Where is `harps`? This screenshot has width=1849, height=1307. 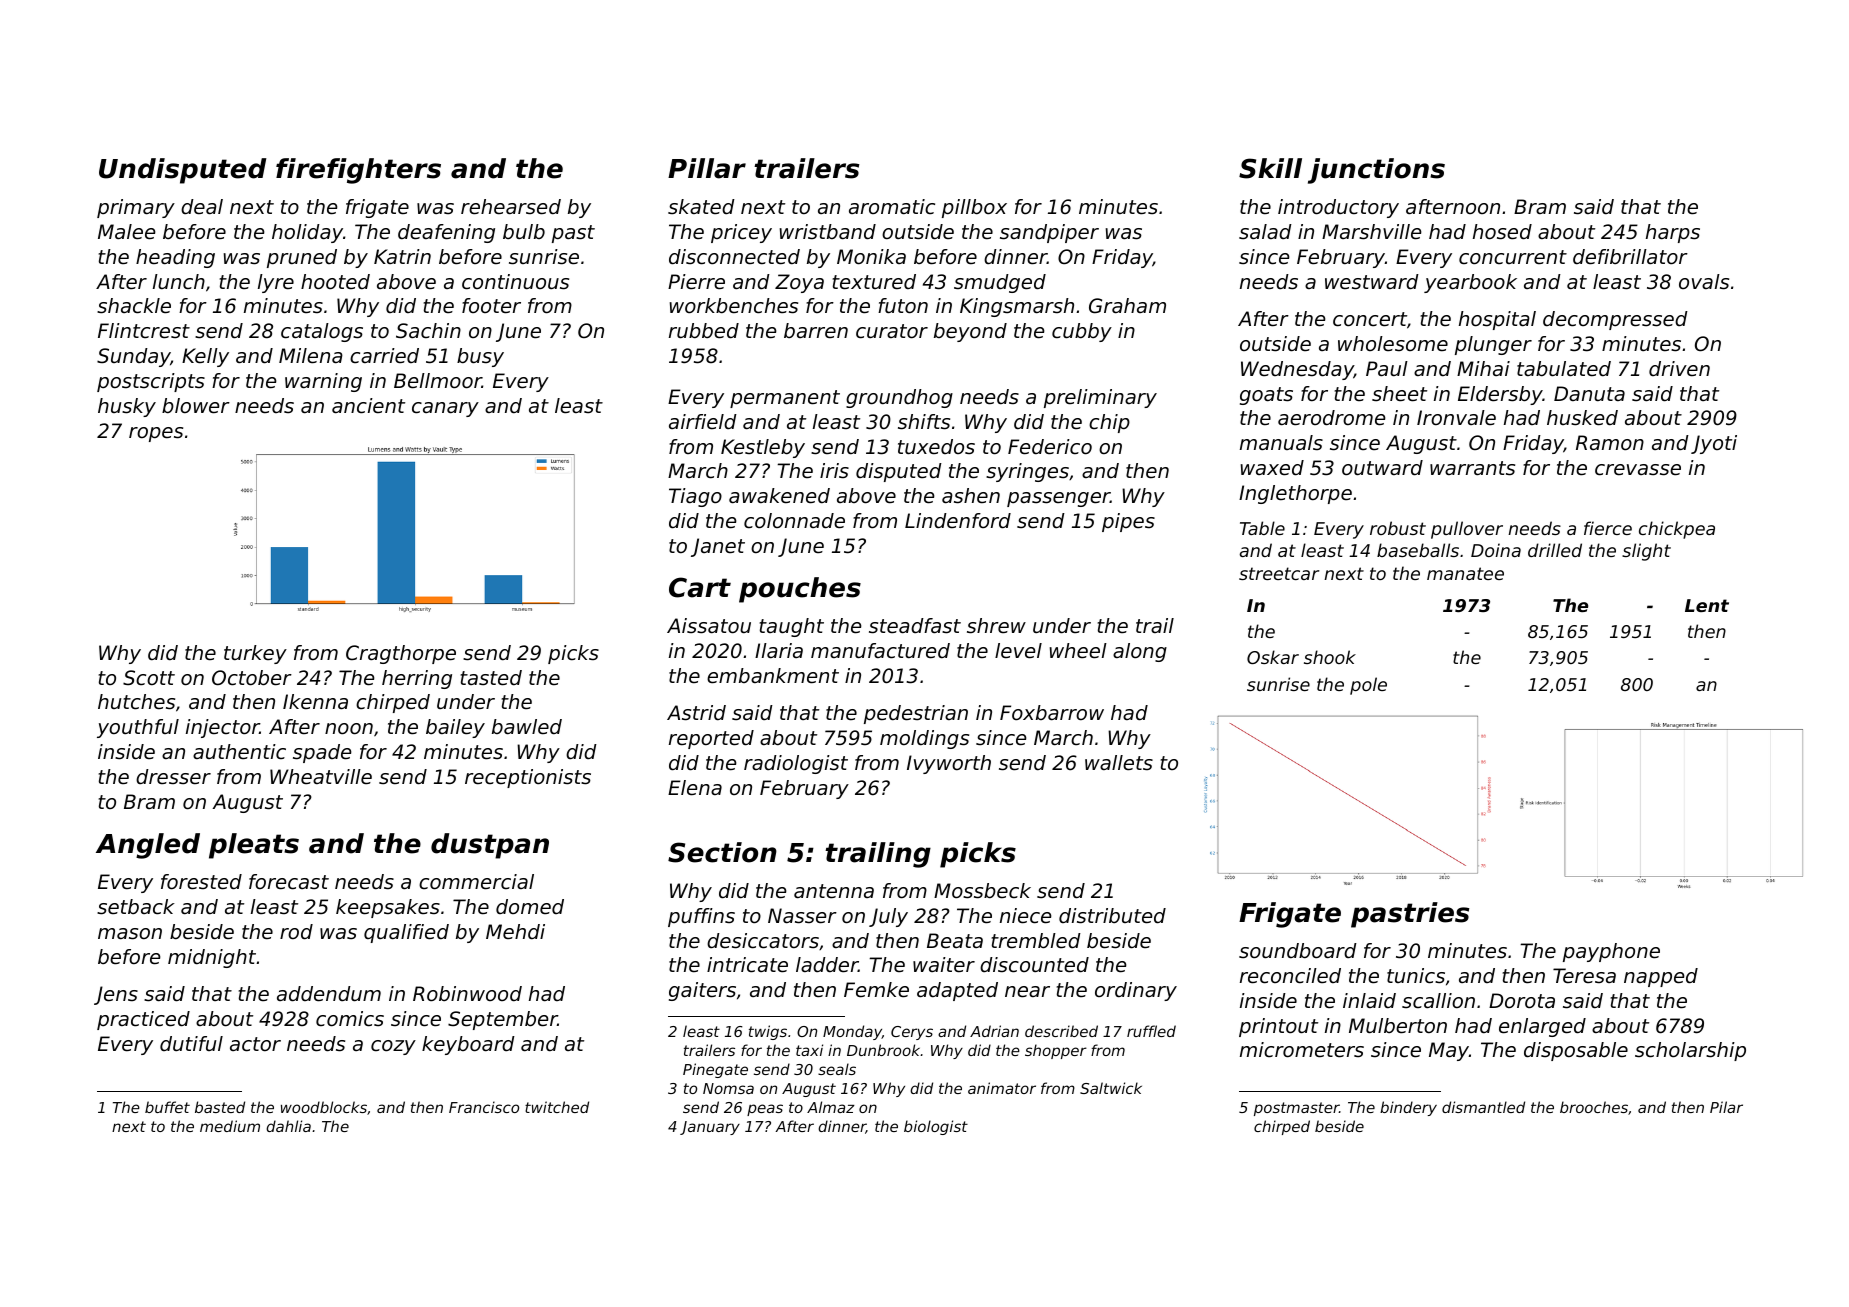
harps is located at coordinates (1673, 233).
